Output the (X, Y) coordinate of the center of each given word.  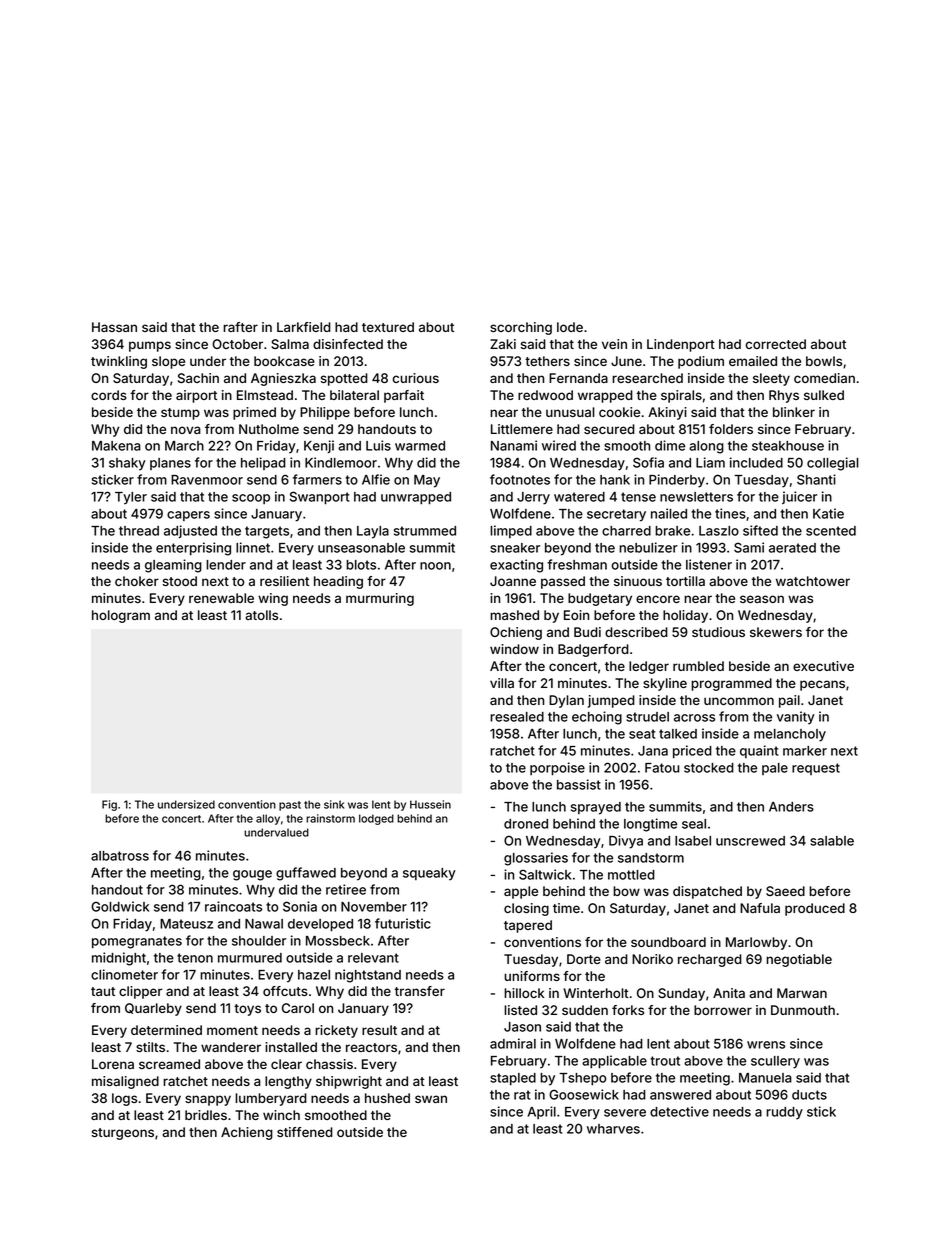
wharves (613, 1129)
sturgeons (123, 1134)
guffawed (306, 874)
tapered (528, 926)
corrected (775, 344)
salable (832, 841)
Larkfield (304, 327)
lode (570, 327)
